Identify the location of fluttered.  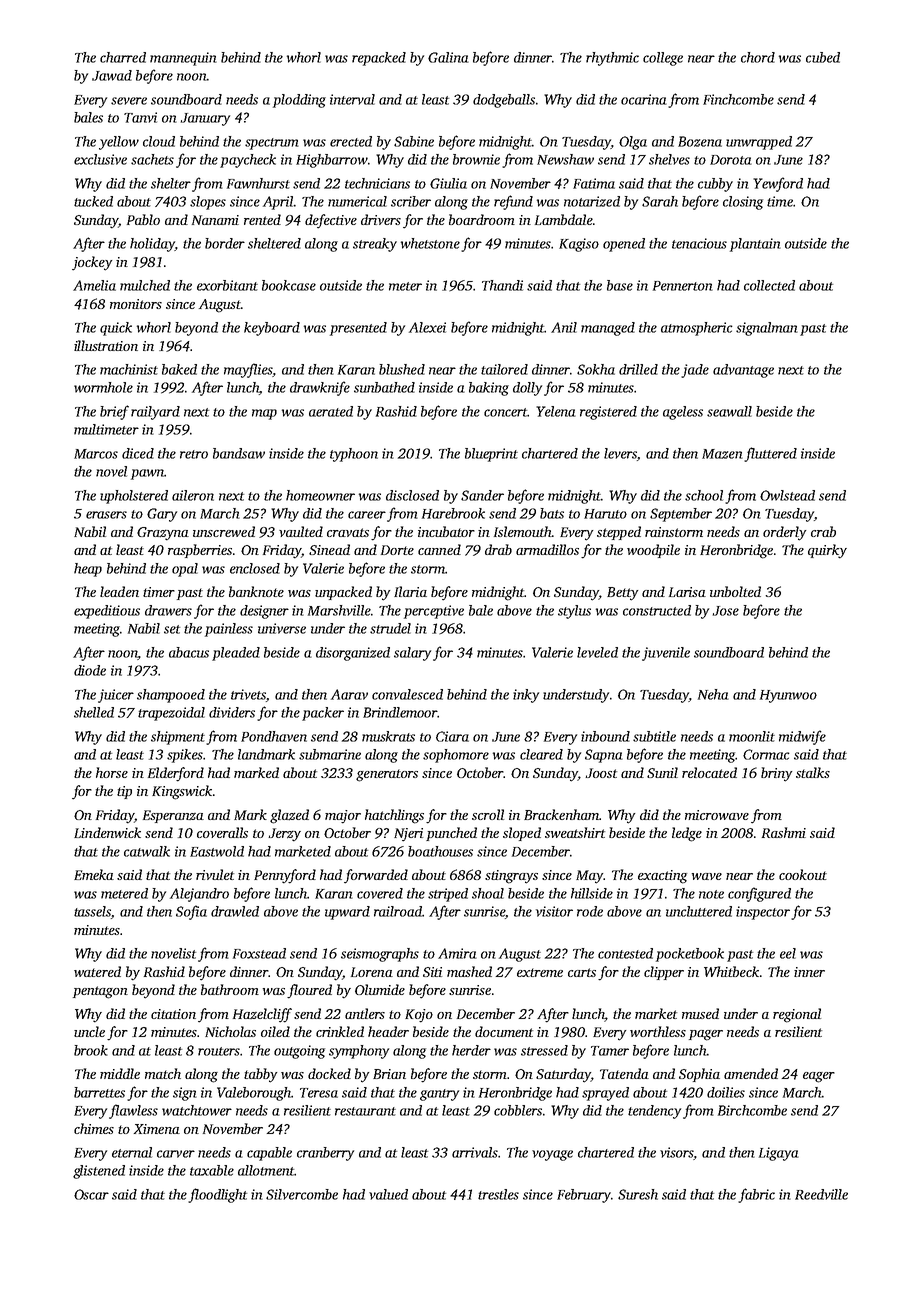
(770, 454).
